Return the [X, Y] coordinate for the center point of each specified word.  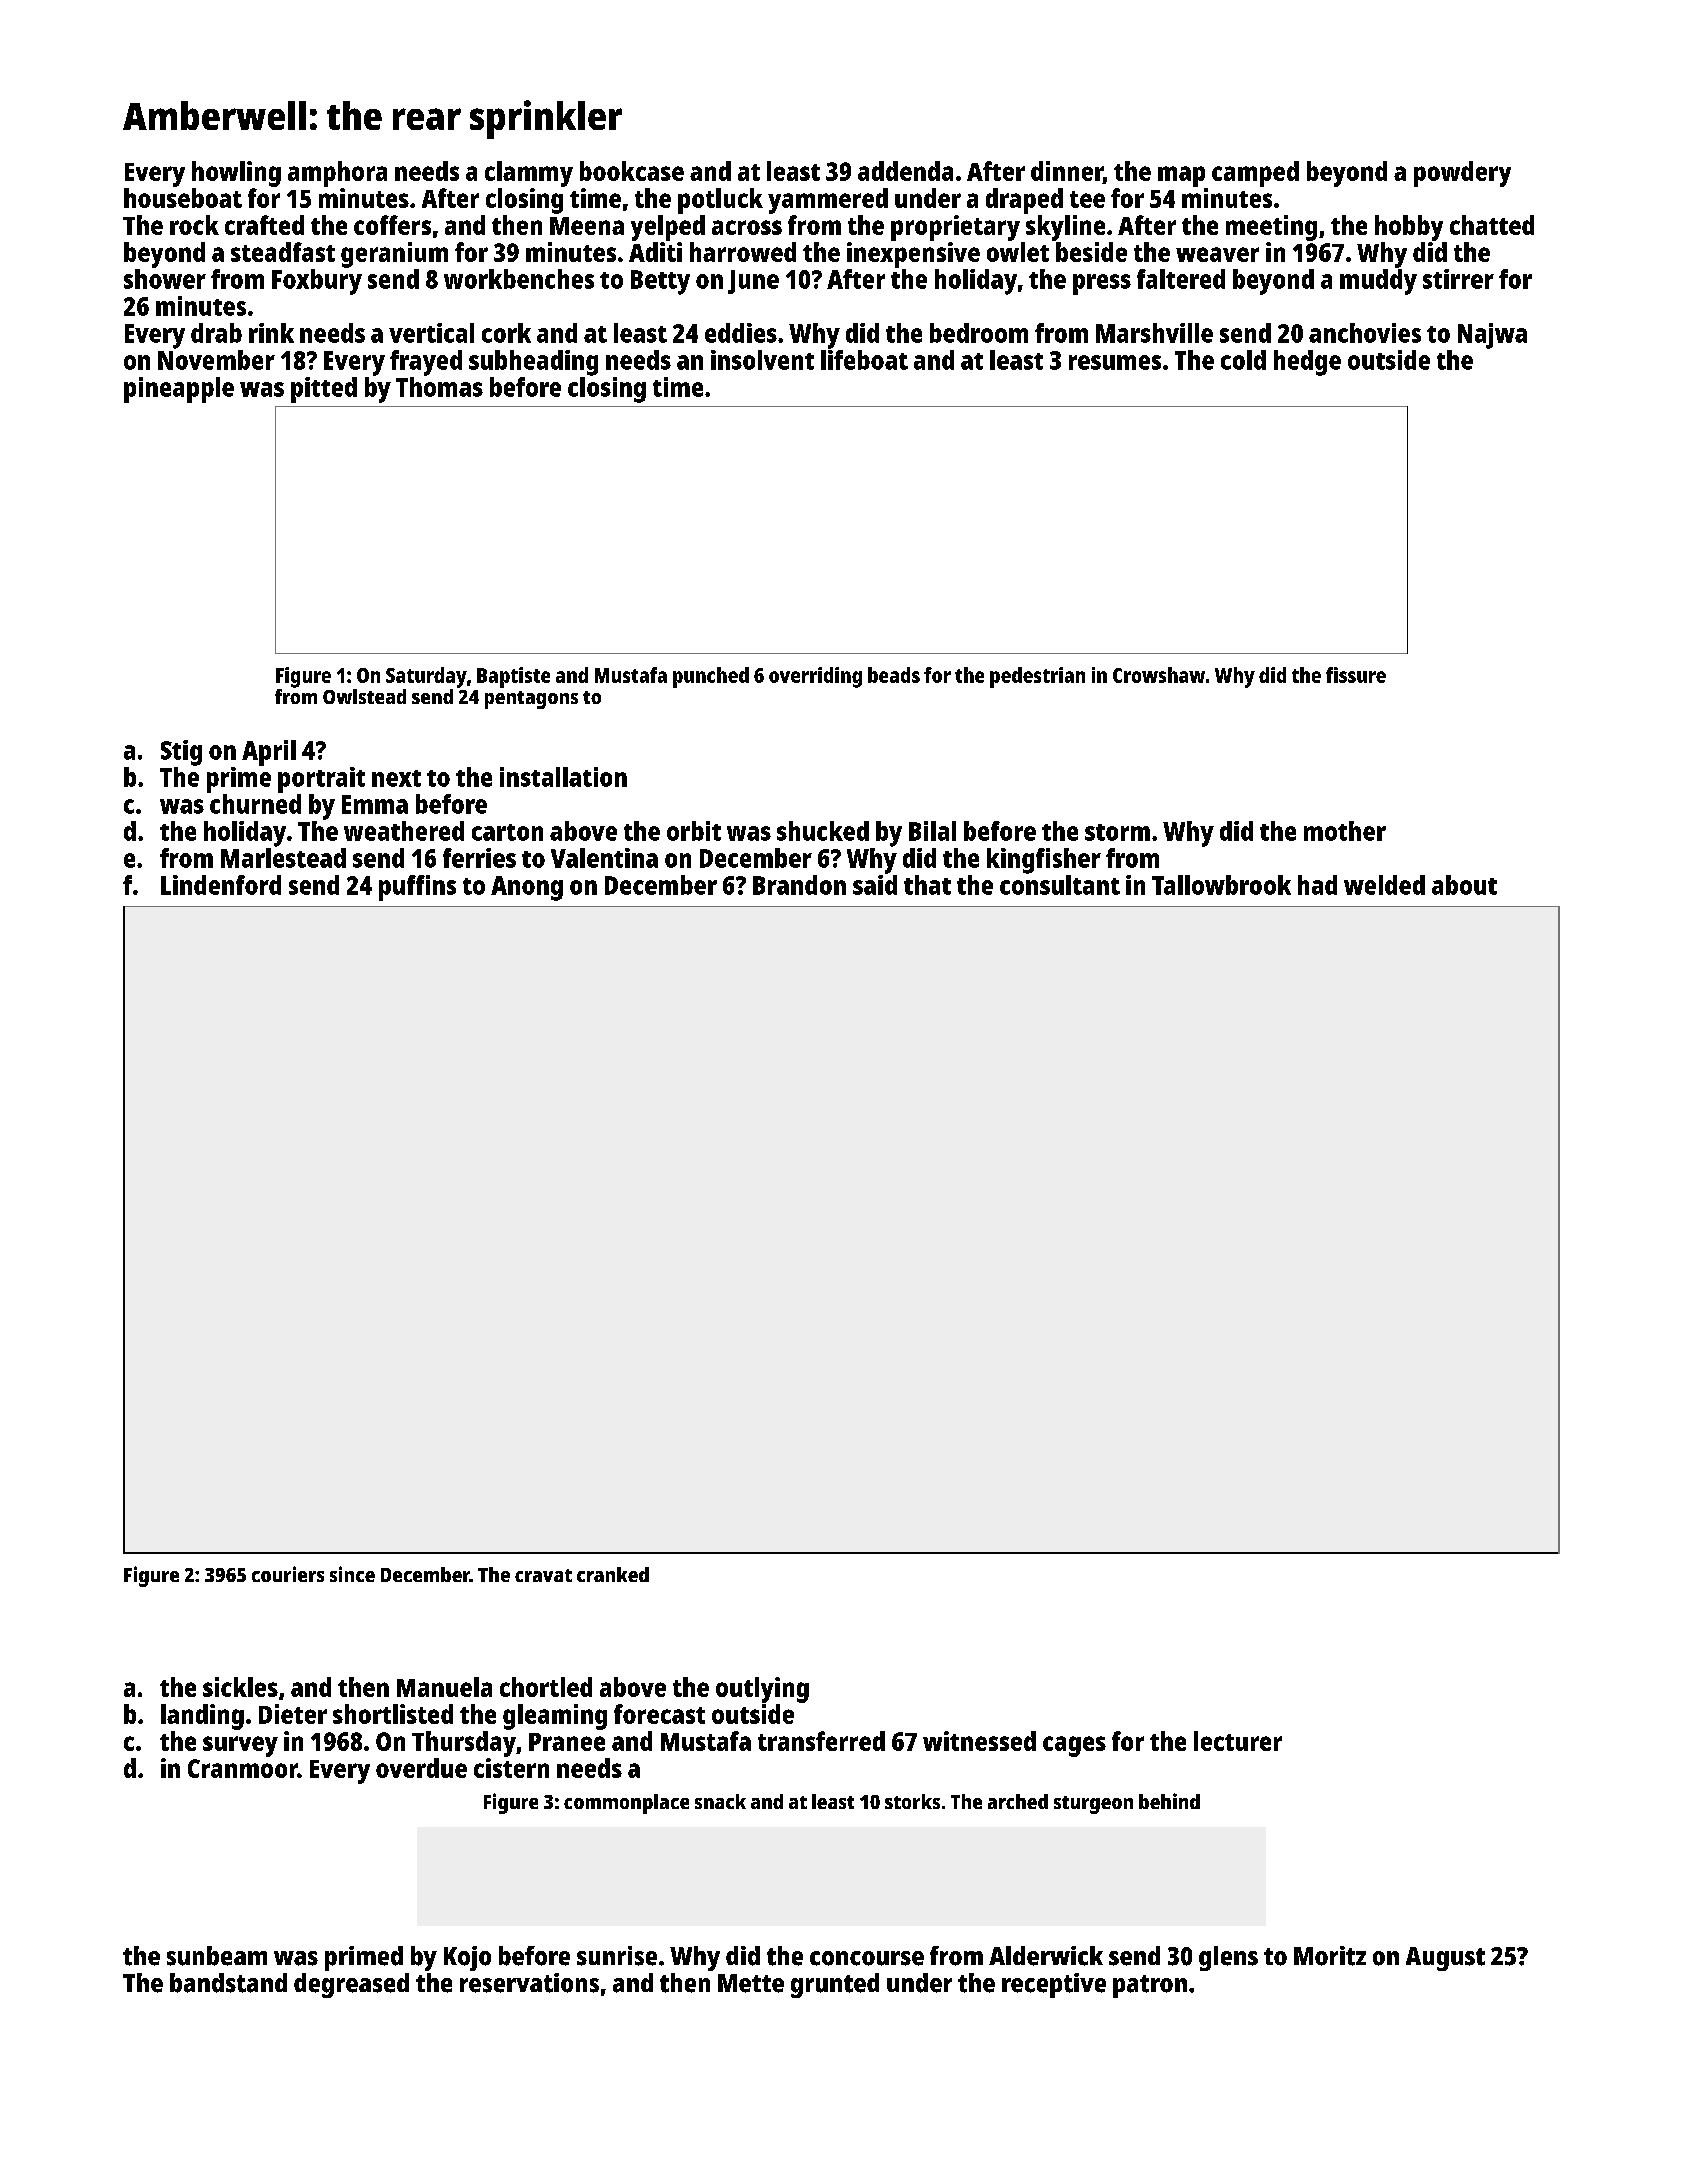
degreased [351, 1985]
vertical [431, 333]
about [1464, 885]
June [753, 282]
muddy [1378, 282]
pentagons [531, 700]
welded [1384, 885]
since [352, 1574]
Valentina [604, 858]
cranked [613, 1574]
